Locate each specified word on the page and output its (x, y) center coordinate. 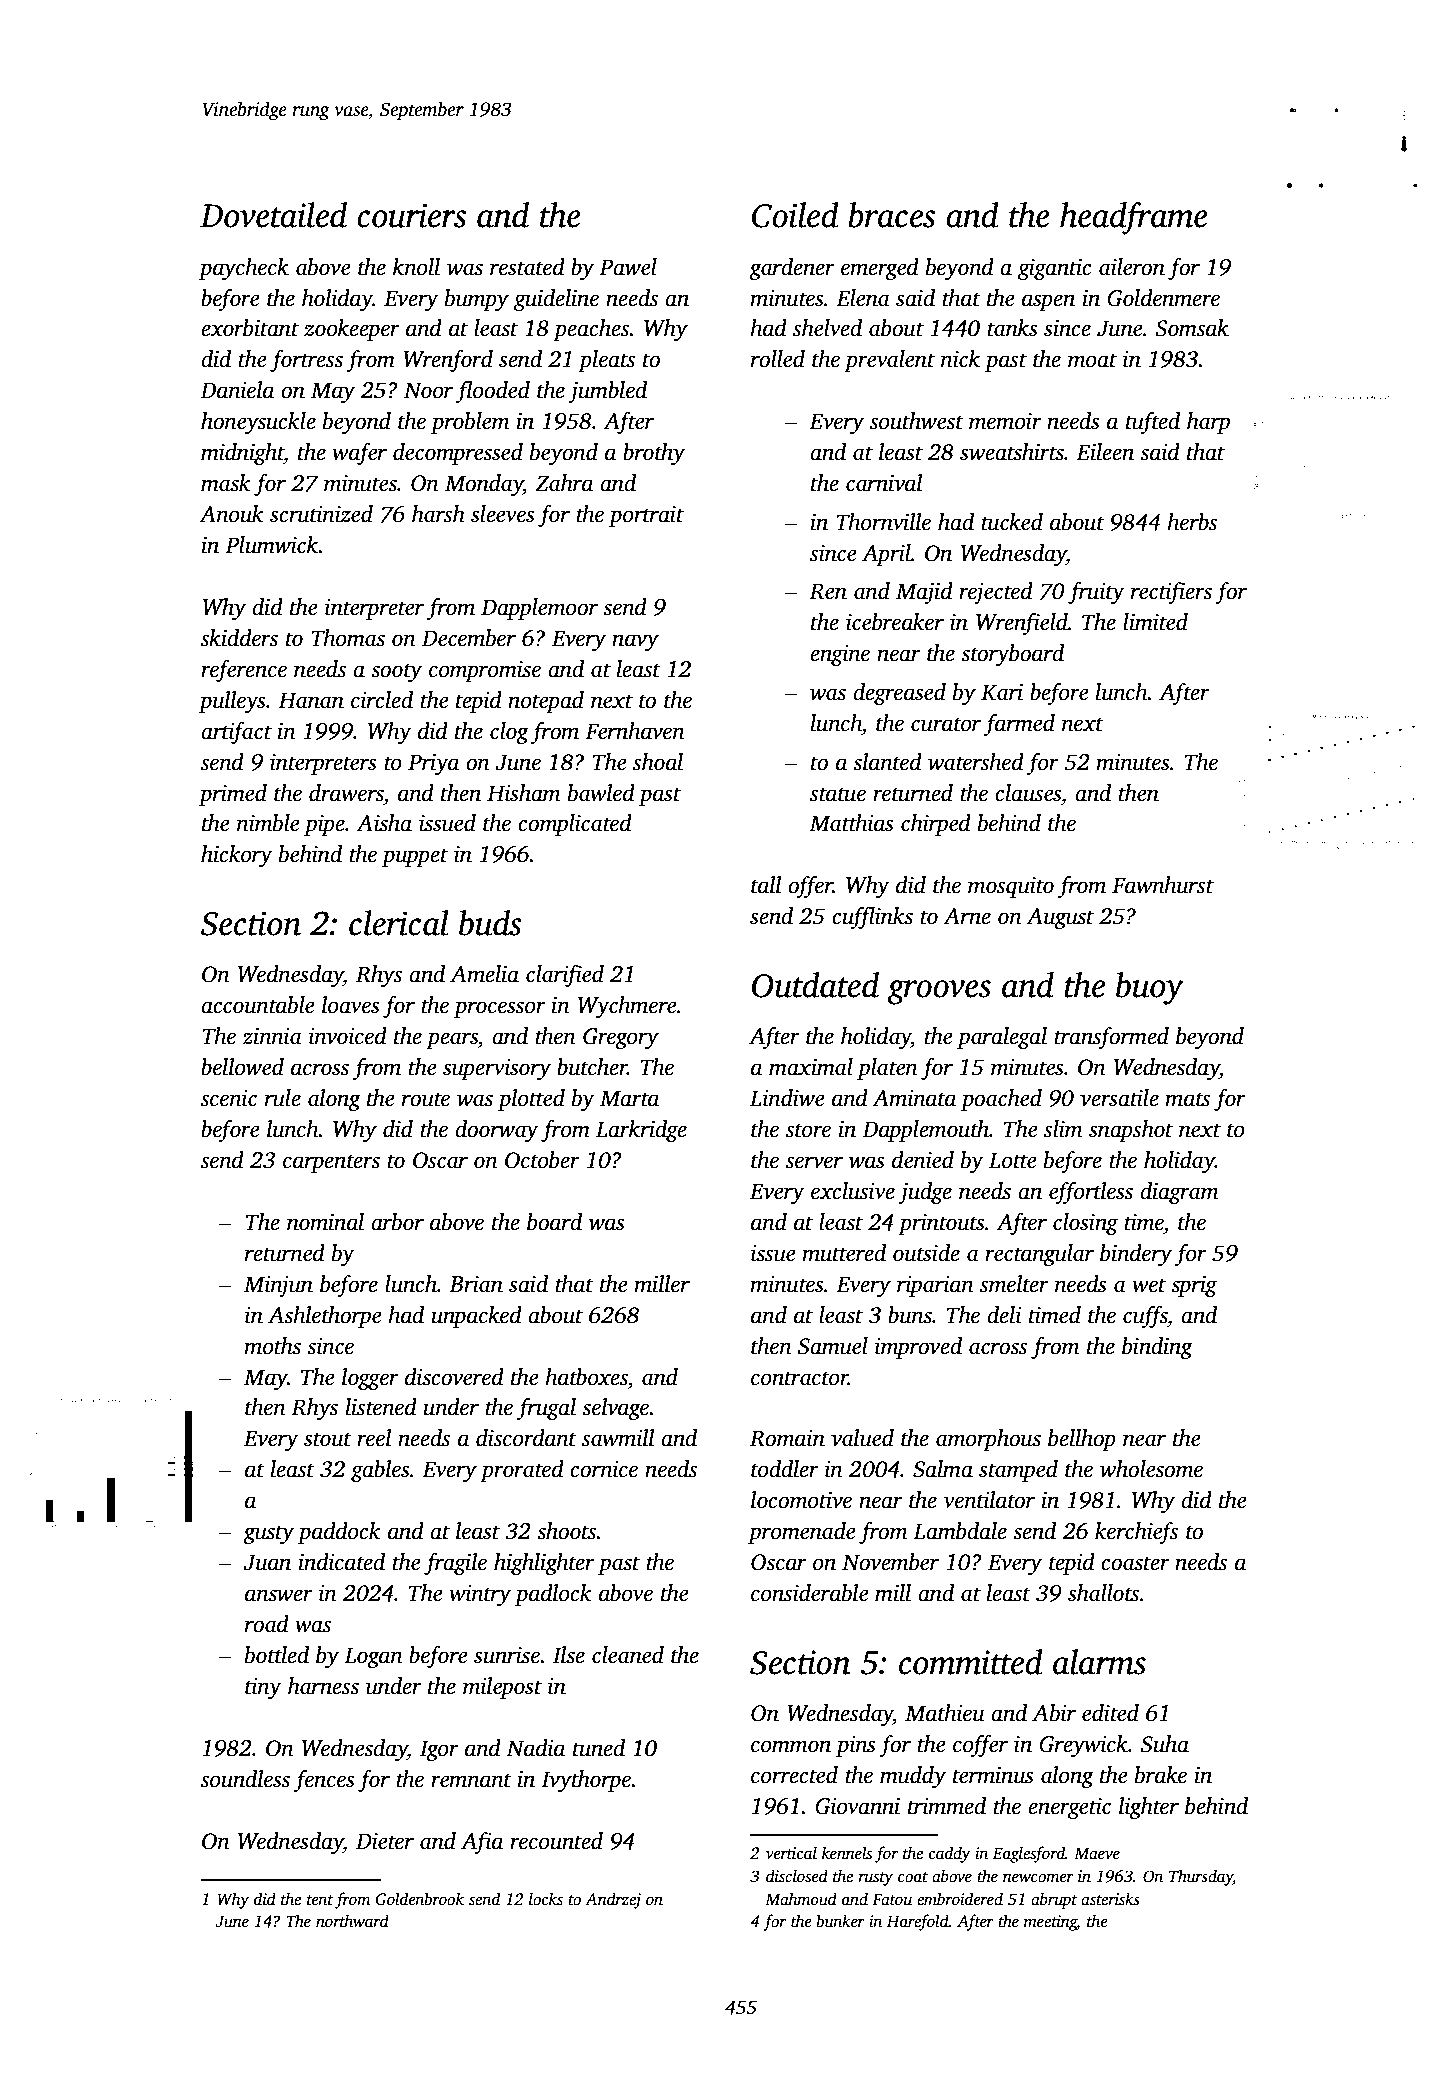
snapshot (1131, 1131)
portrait (646, 516)
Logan (373, 1657)
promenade (801, 1533)
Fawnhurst (1163, 885)
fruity (1096, 593)
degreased (899, 694)
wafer (359, 454)
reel (374, 1438)
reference (244, 671)
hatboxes (586, 1377)
